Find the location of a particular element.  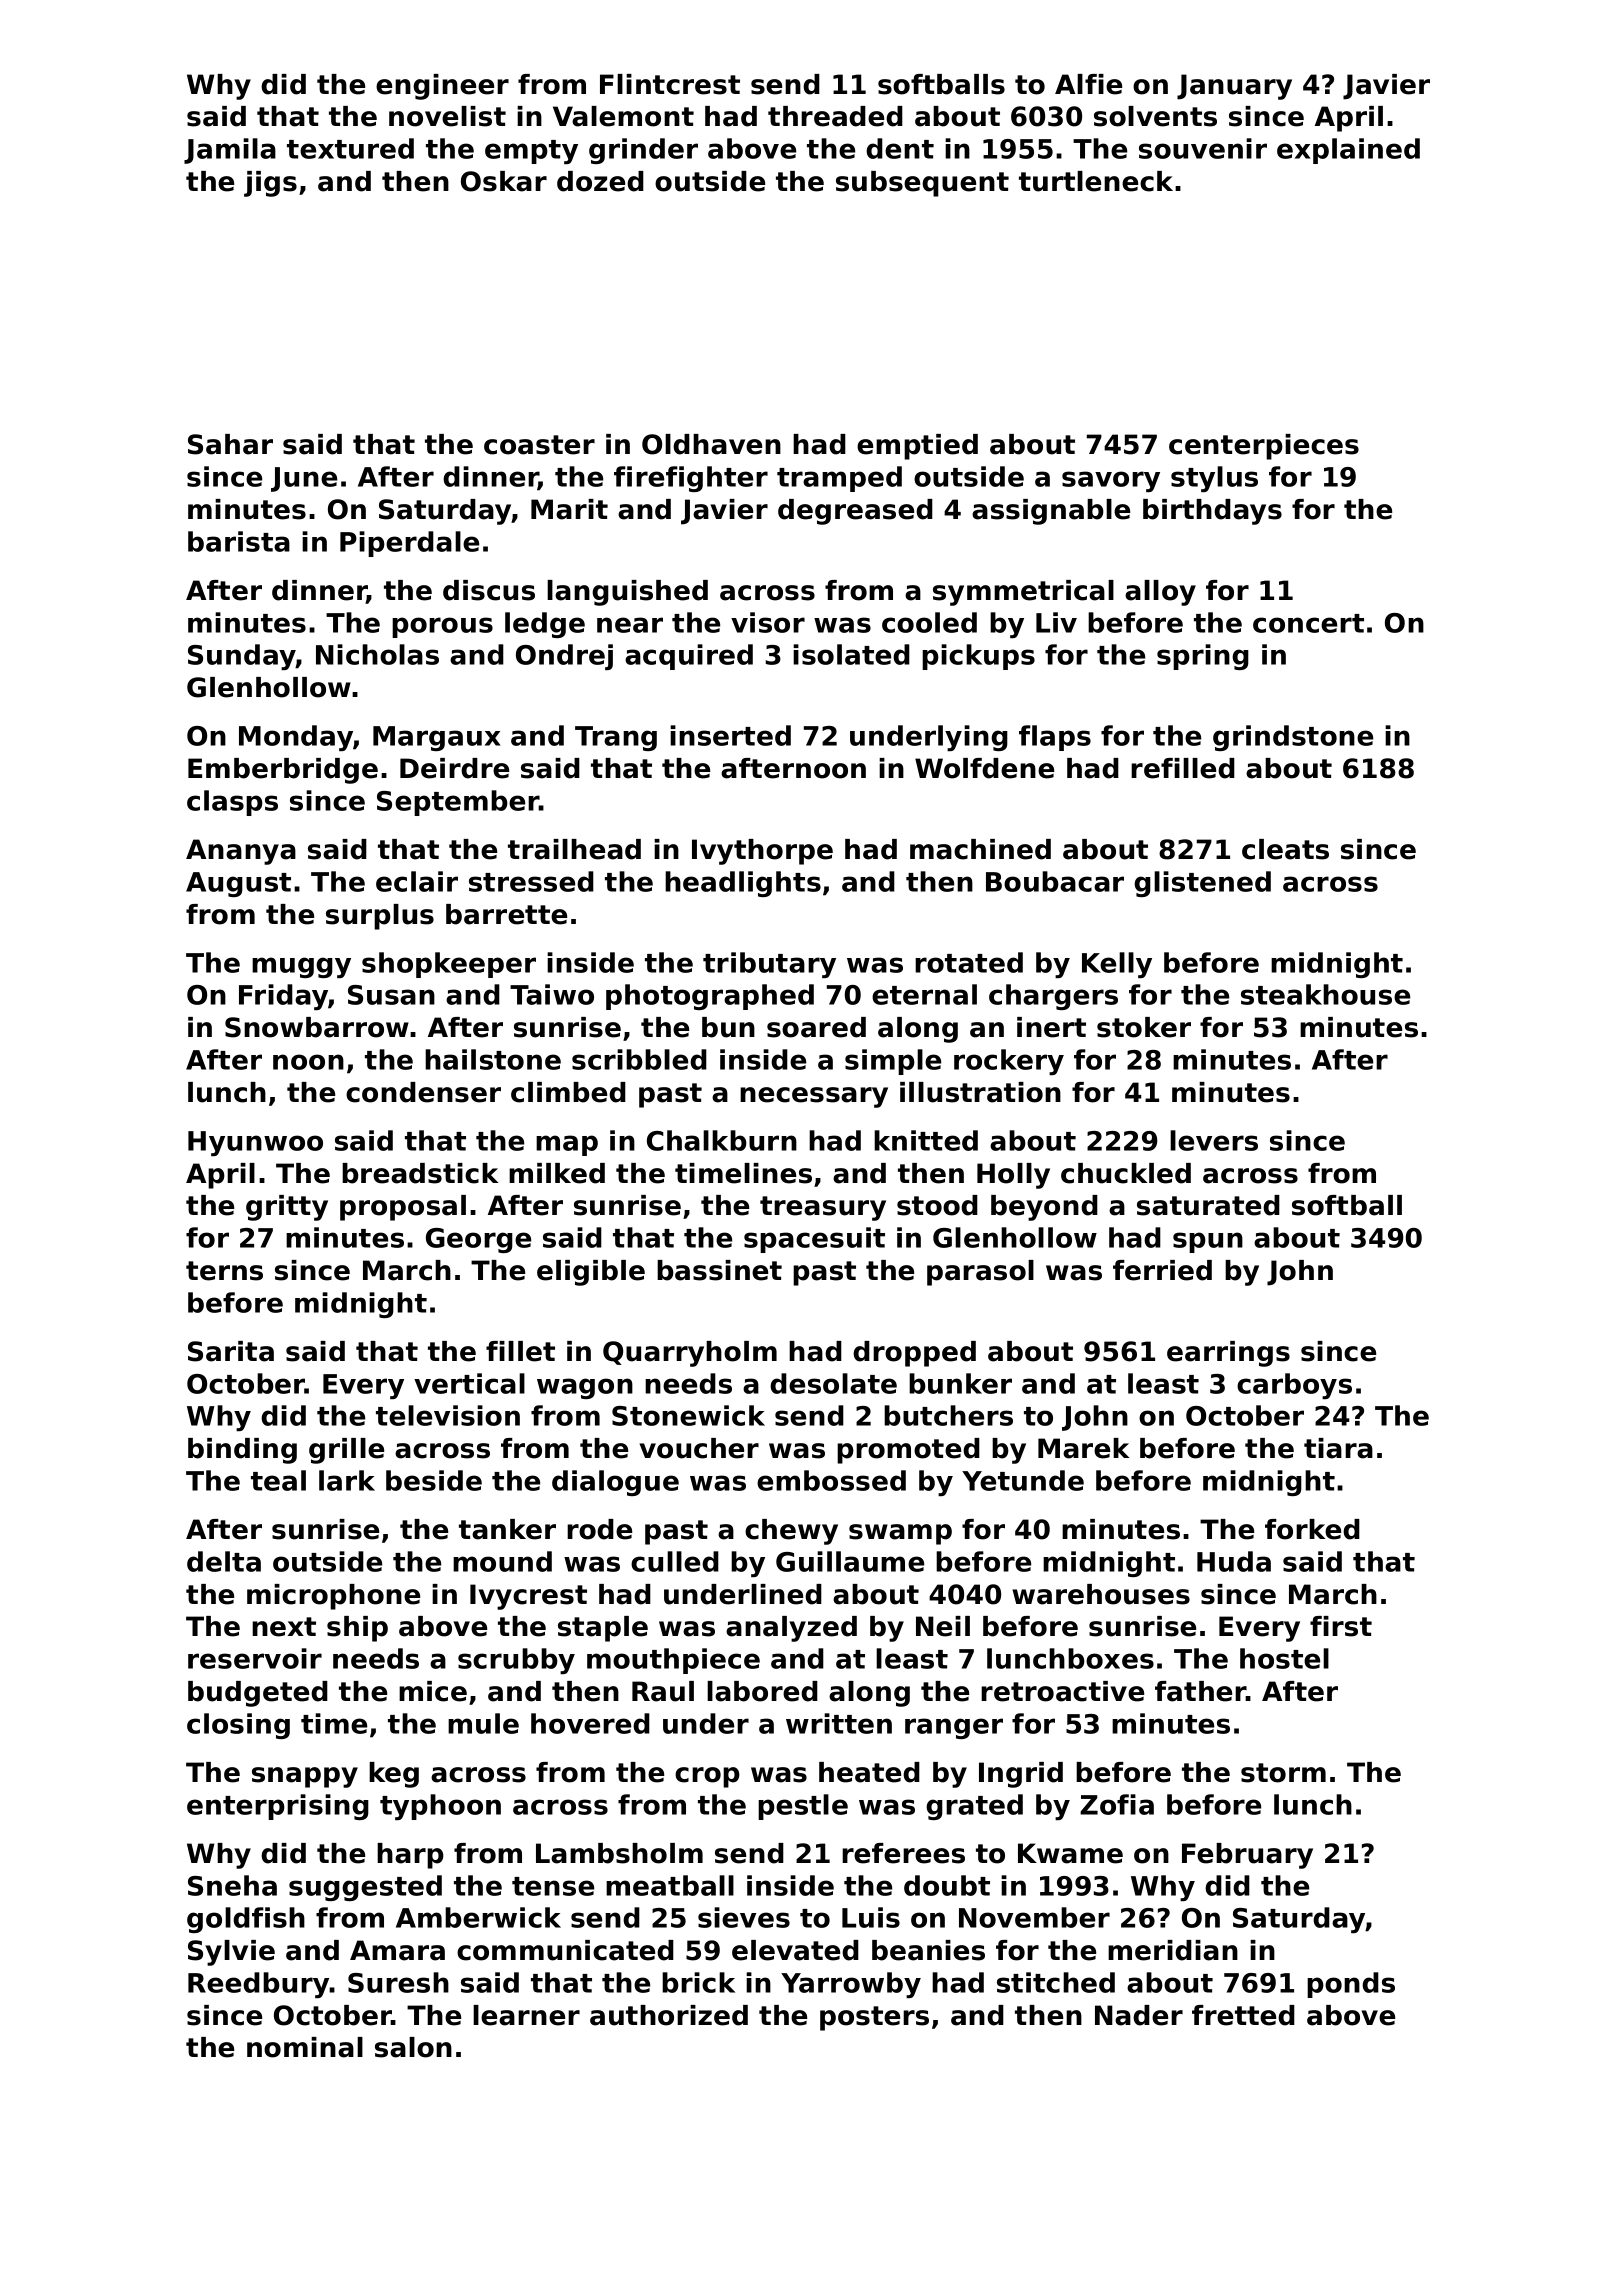

barista is located at coordinates (239, 541).
